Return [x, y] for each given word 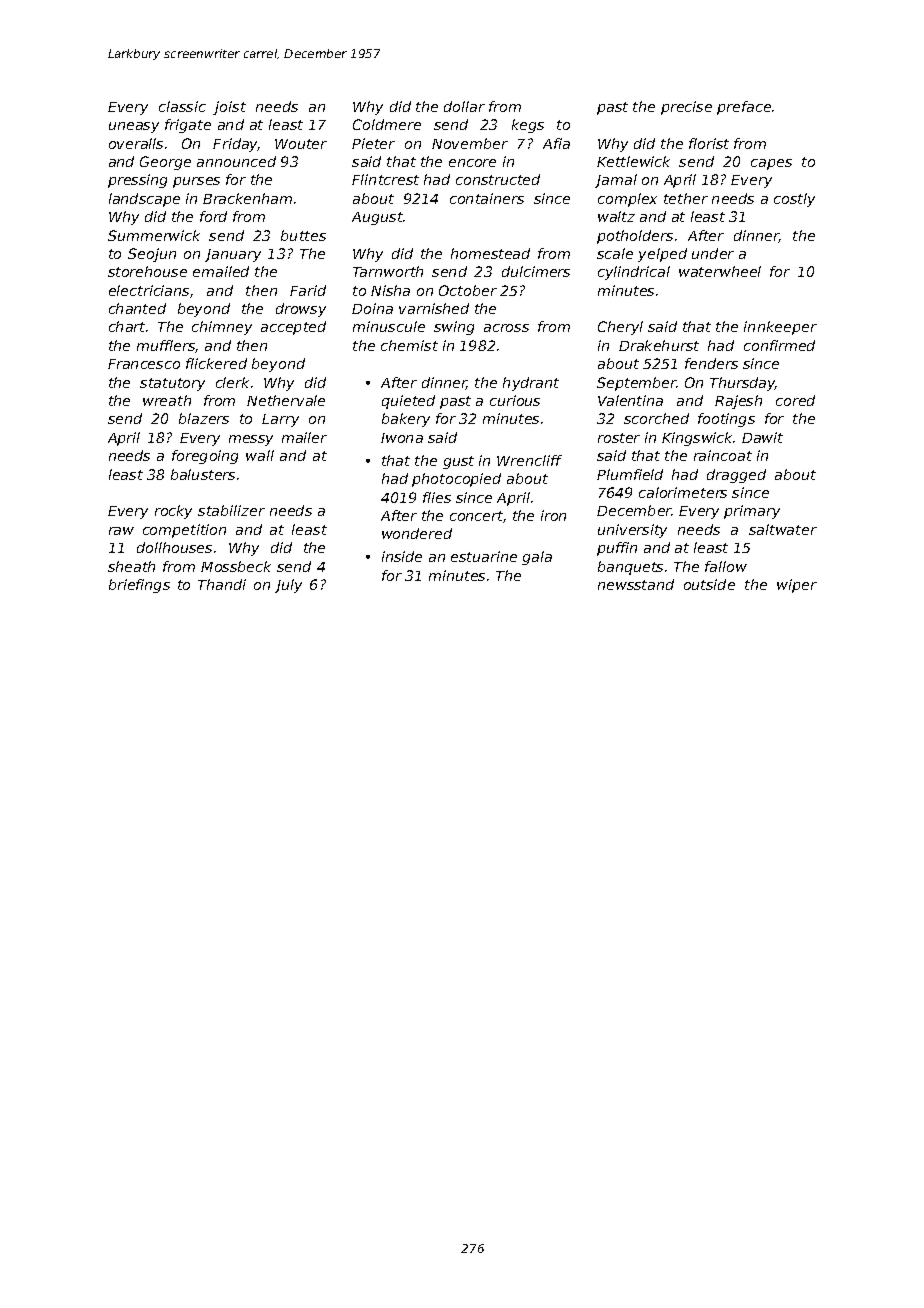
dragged [736, 476]
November [470, 143]
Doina [372, 308]
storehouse [147, 271]
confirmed [779, 345]
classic [182, 106]
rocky [173, 512]
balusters [203, 474]
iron [553, 515]
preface [744, 108]
